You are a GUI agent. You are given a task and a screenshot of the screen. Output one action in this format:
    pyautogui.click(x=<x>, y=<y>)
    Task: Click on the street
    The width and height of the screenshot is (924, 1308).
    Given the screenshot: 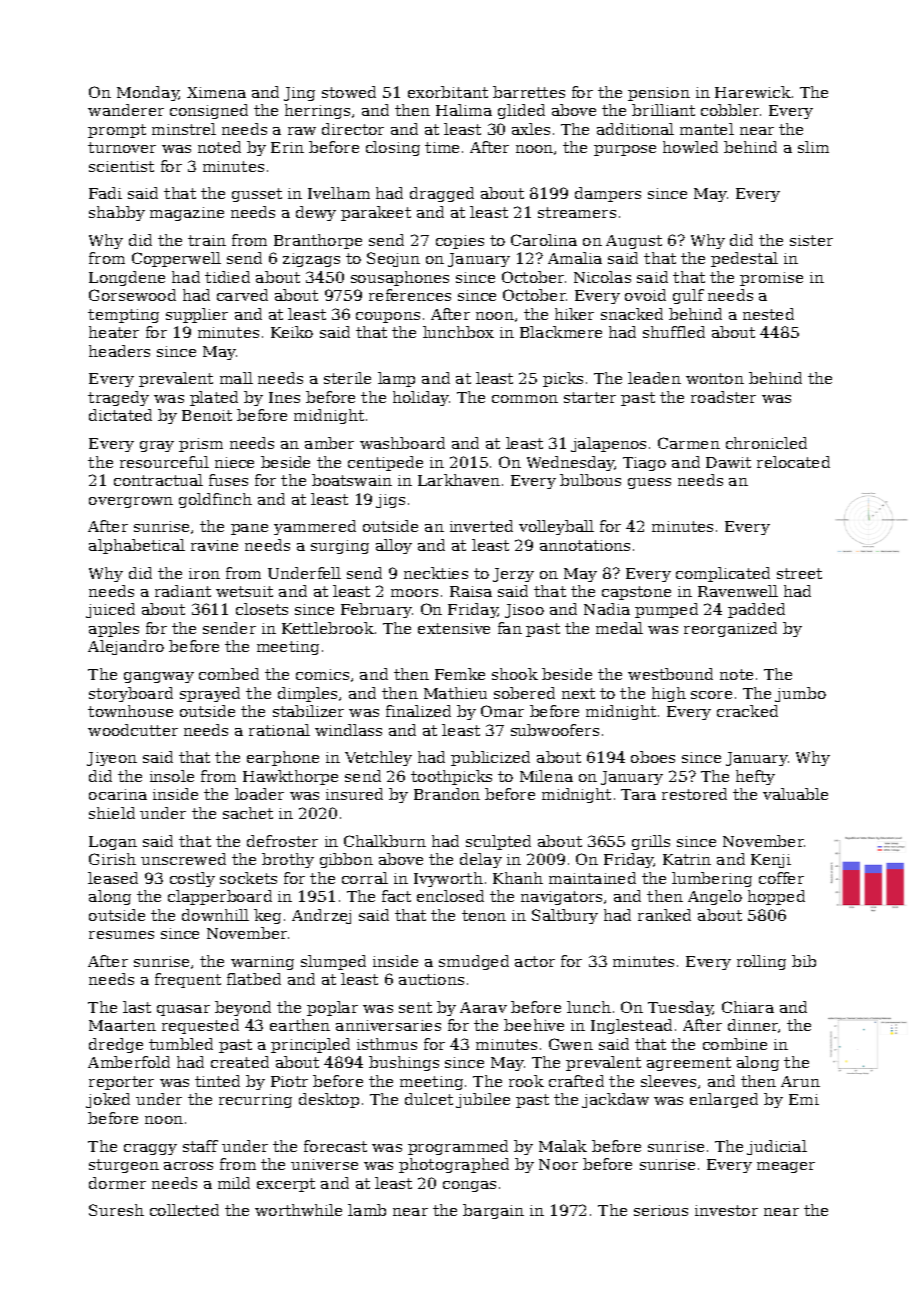 What is the action you would take?
    pyautogui.click(x=799, y=573)
